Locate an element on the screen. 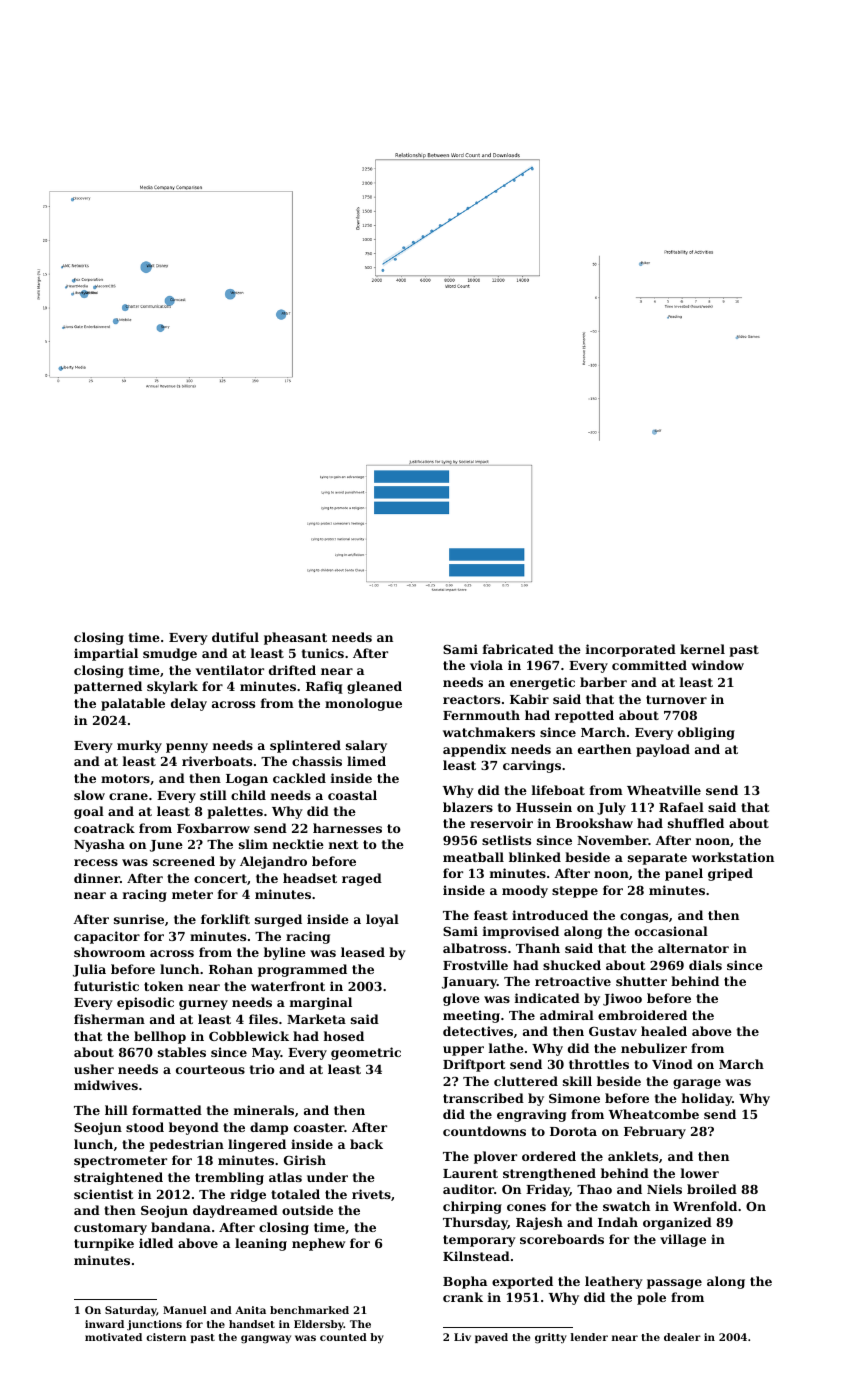 This screenshot has height=1400, width=849. palatable is located at coordinates (133, 704).
